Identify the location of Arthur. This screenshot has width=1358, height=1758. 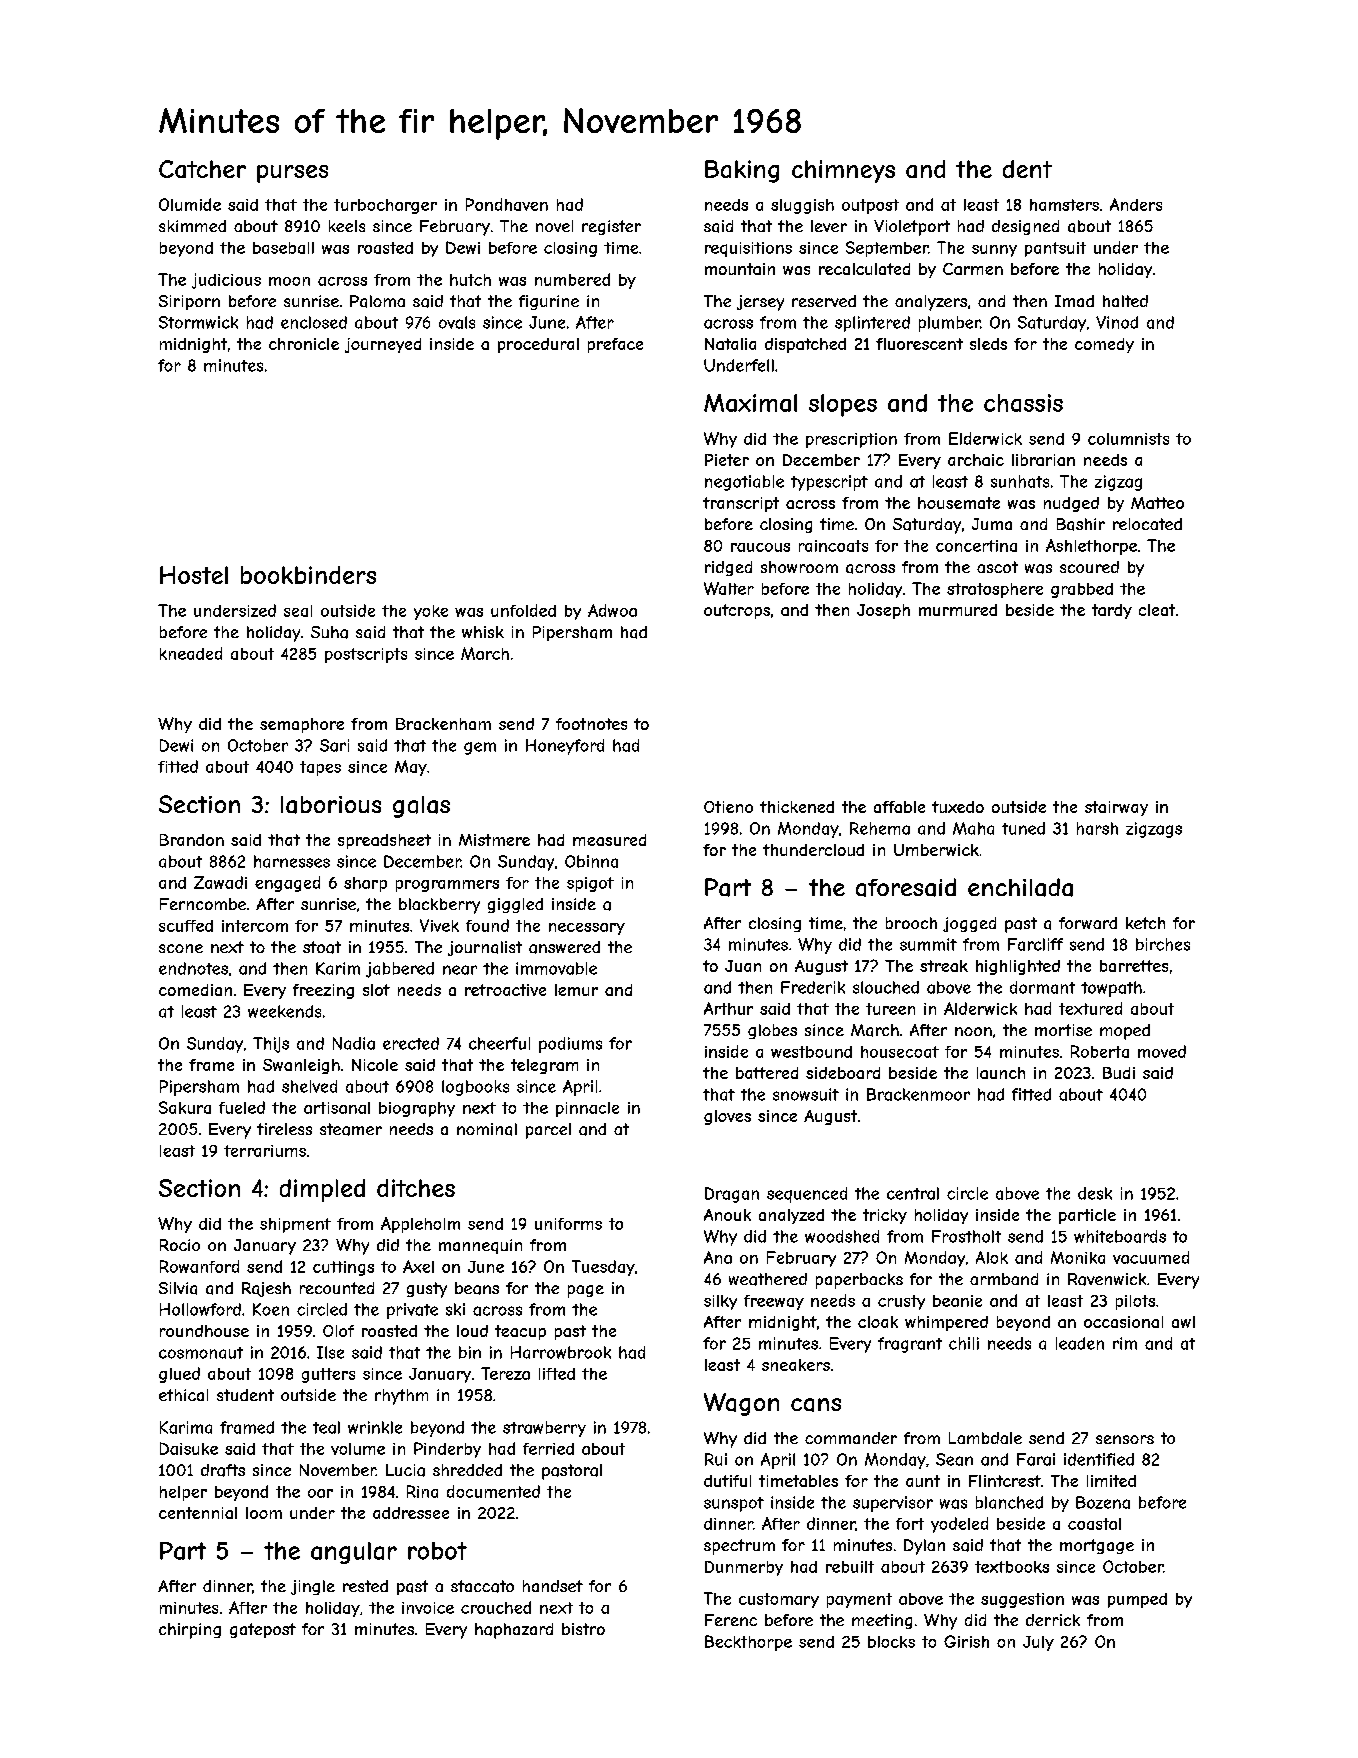
(728, 1008).
